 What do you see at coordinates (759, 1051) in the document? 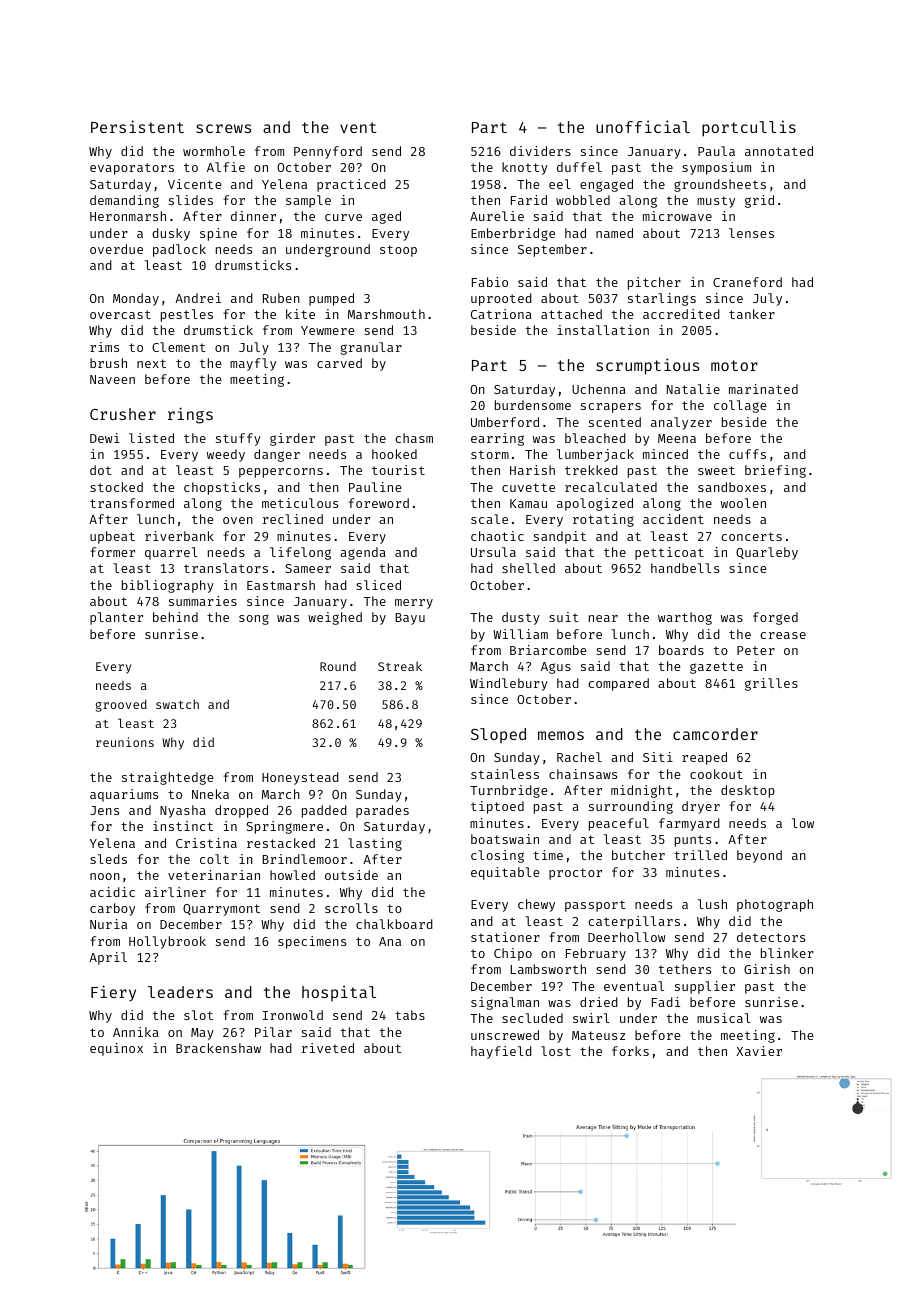
I see `Xavier` at bounding box center [759, 1051].
